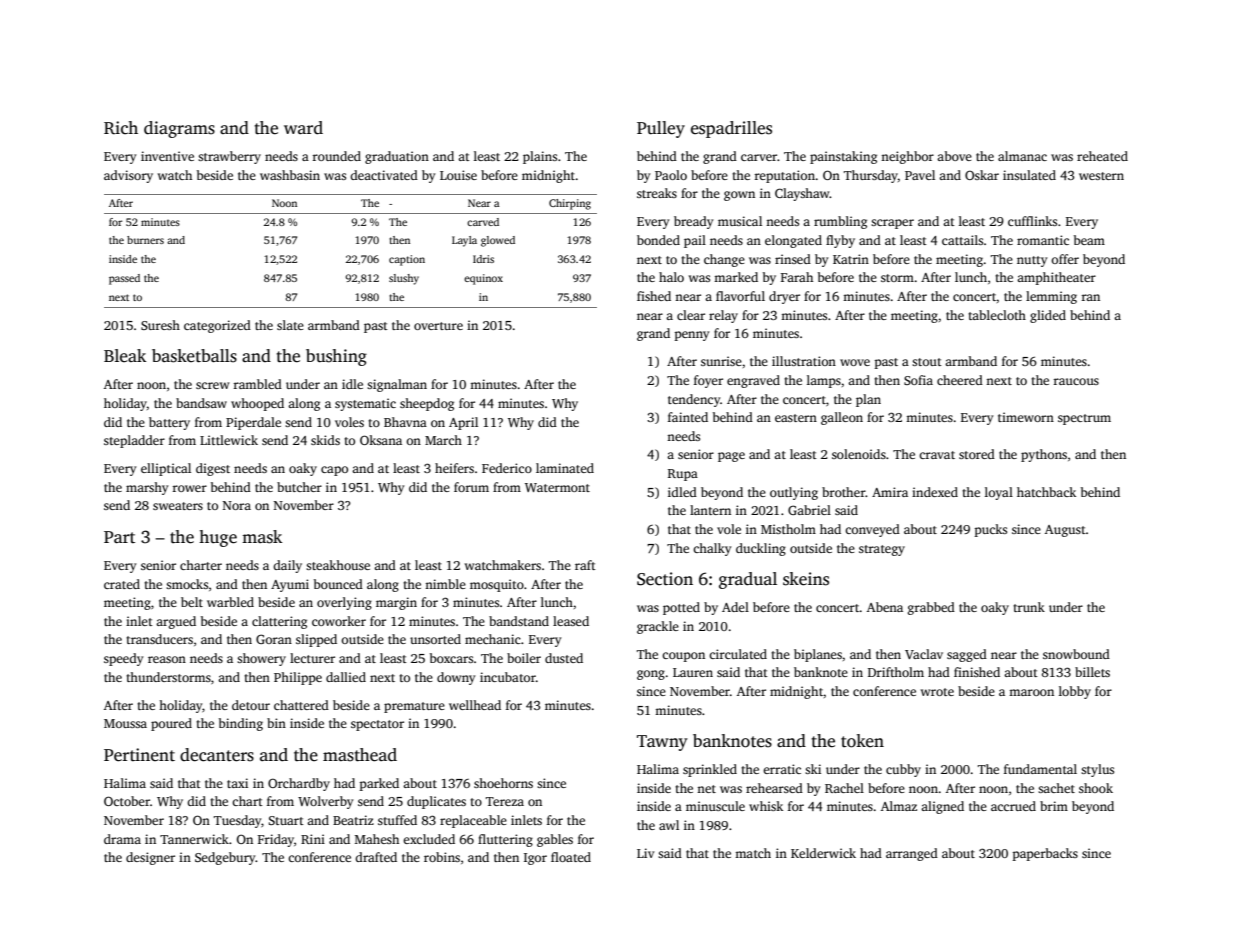  Describe the element at coordinates (782, 769) in the screenshot. I see `erratic` at that location.
